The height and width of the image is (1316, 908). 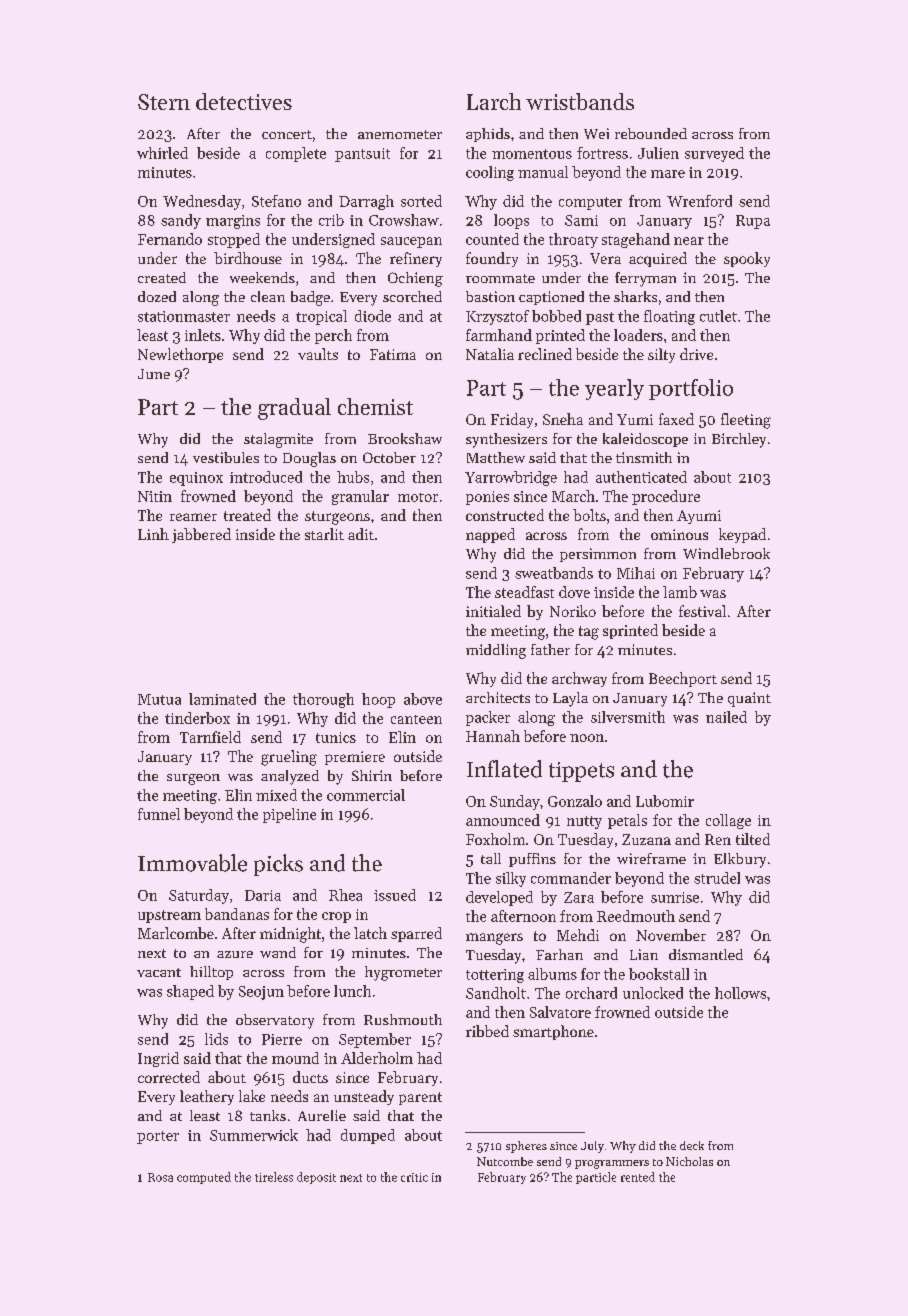 What do you see at coordinates (580, 101) in the image?
I see `wristbands` at bounding box center [580, 101].
